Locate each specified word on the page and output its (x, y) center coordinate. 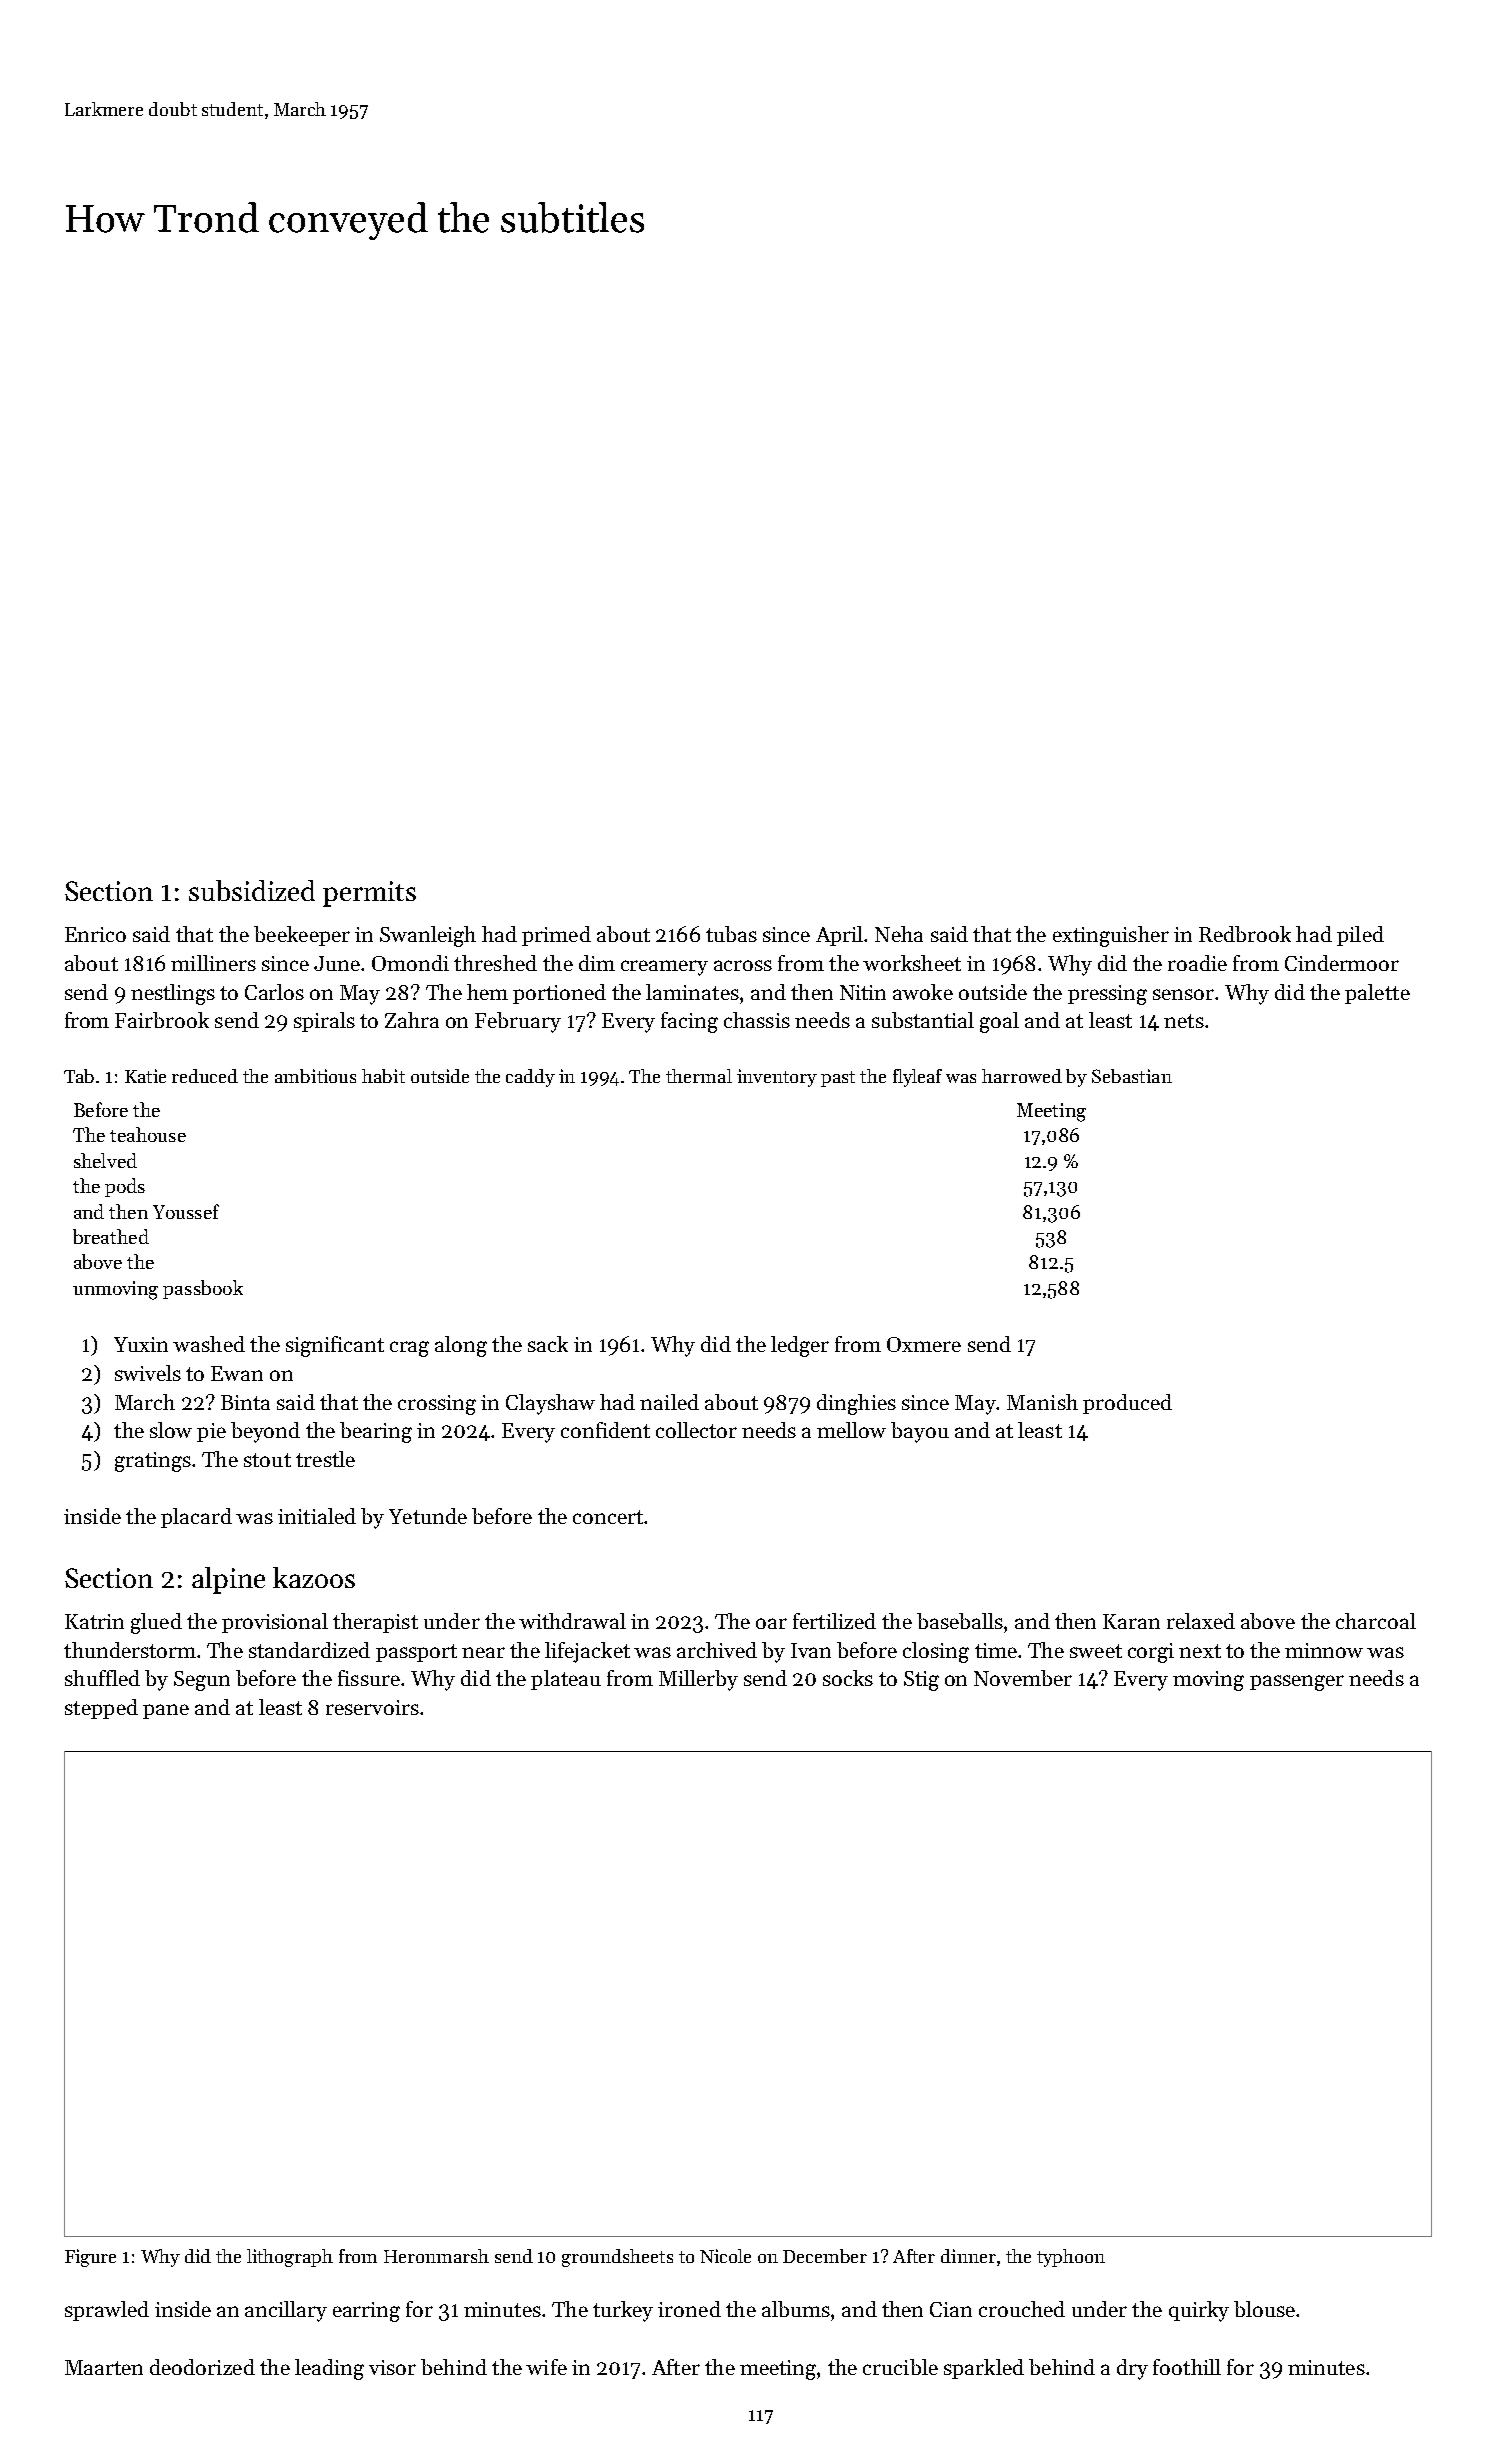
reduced (205, 1076)
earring (366, 2312)
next (1200, 1651)
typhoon (1071, 2258)
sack (548, 1344)
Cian (951, 2309)
